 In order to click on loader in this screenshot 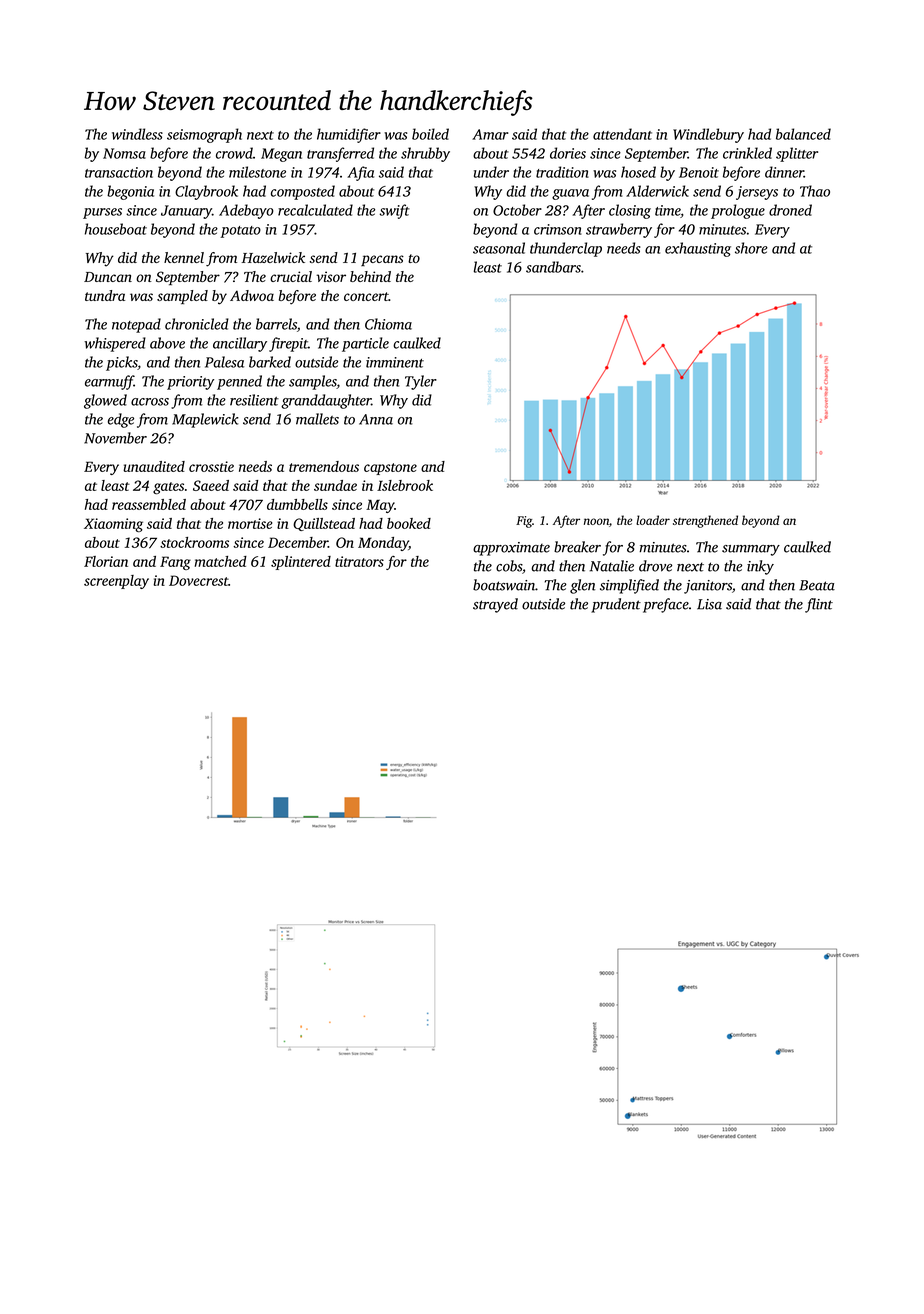, I will do `click(653, 520)`.
